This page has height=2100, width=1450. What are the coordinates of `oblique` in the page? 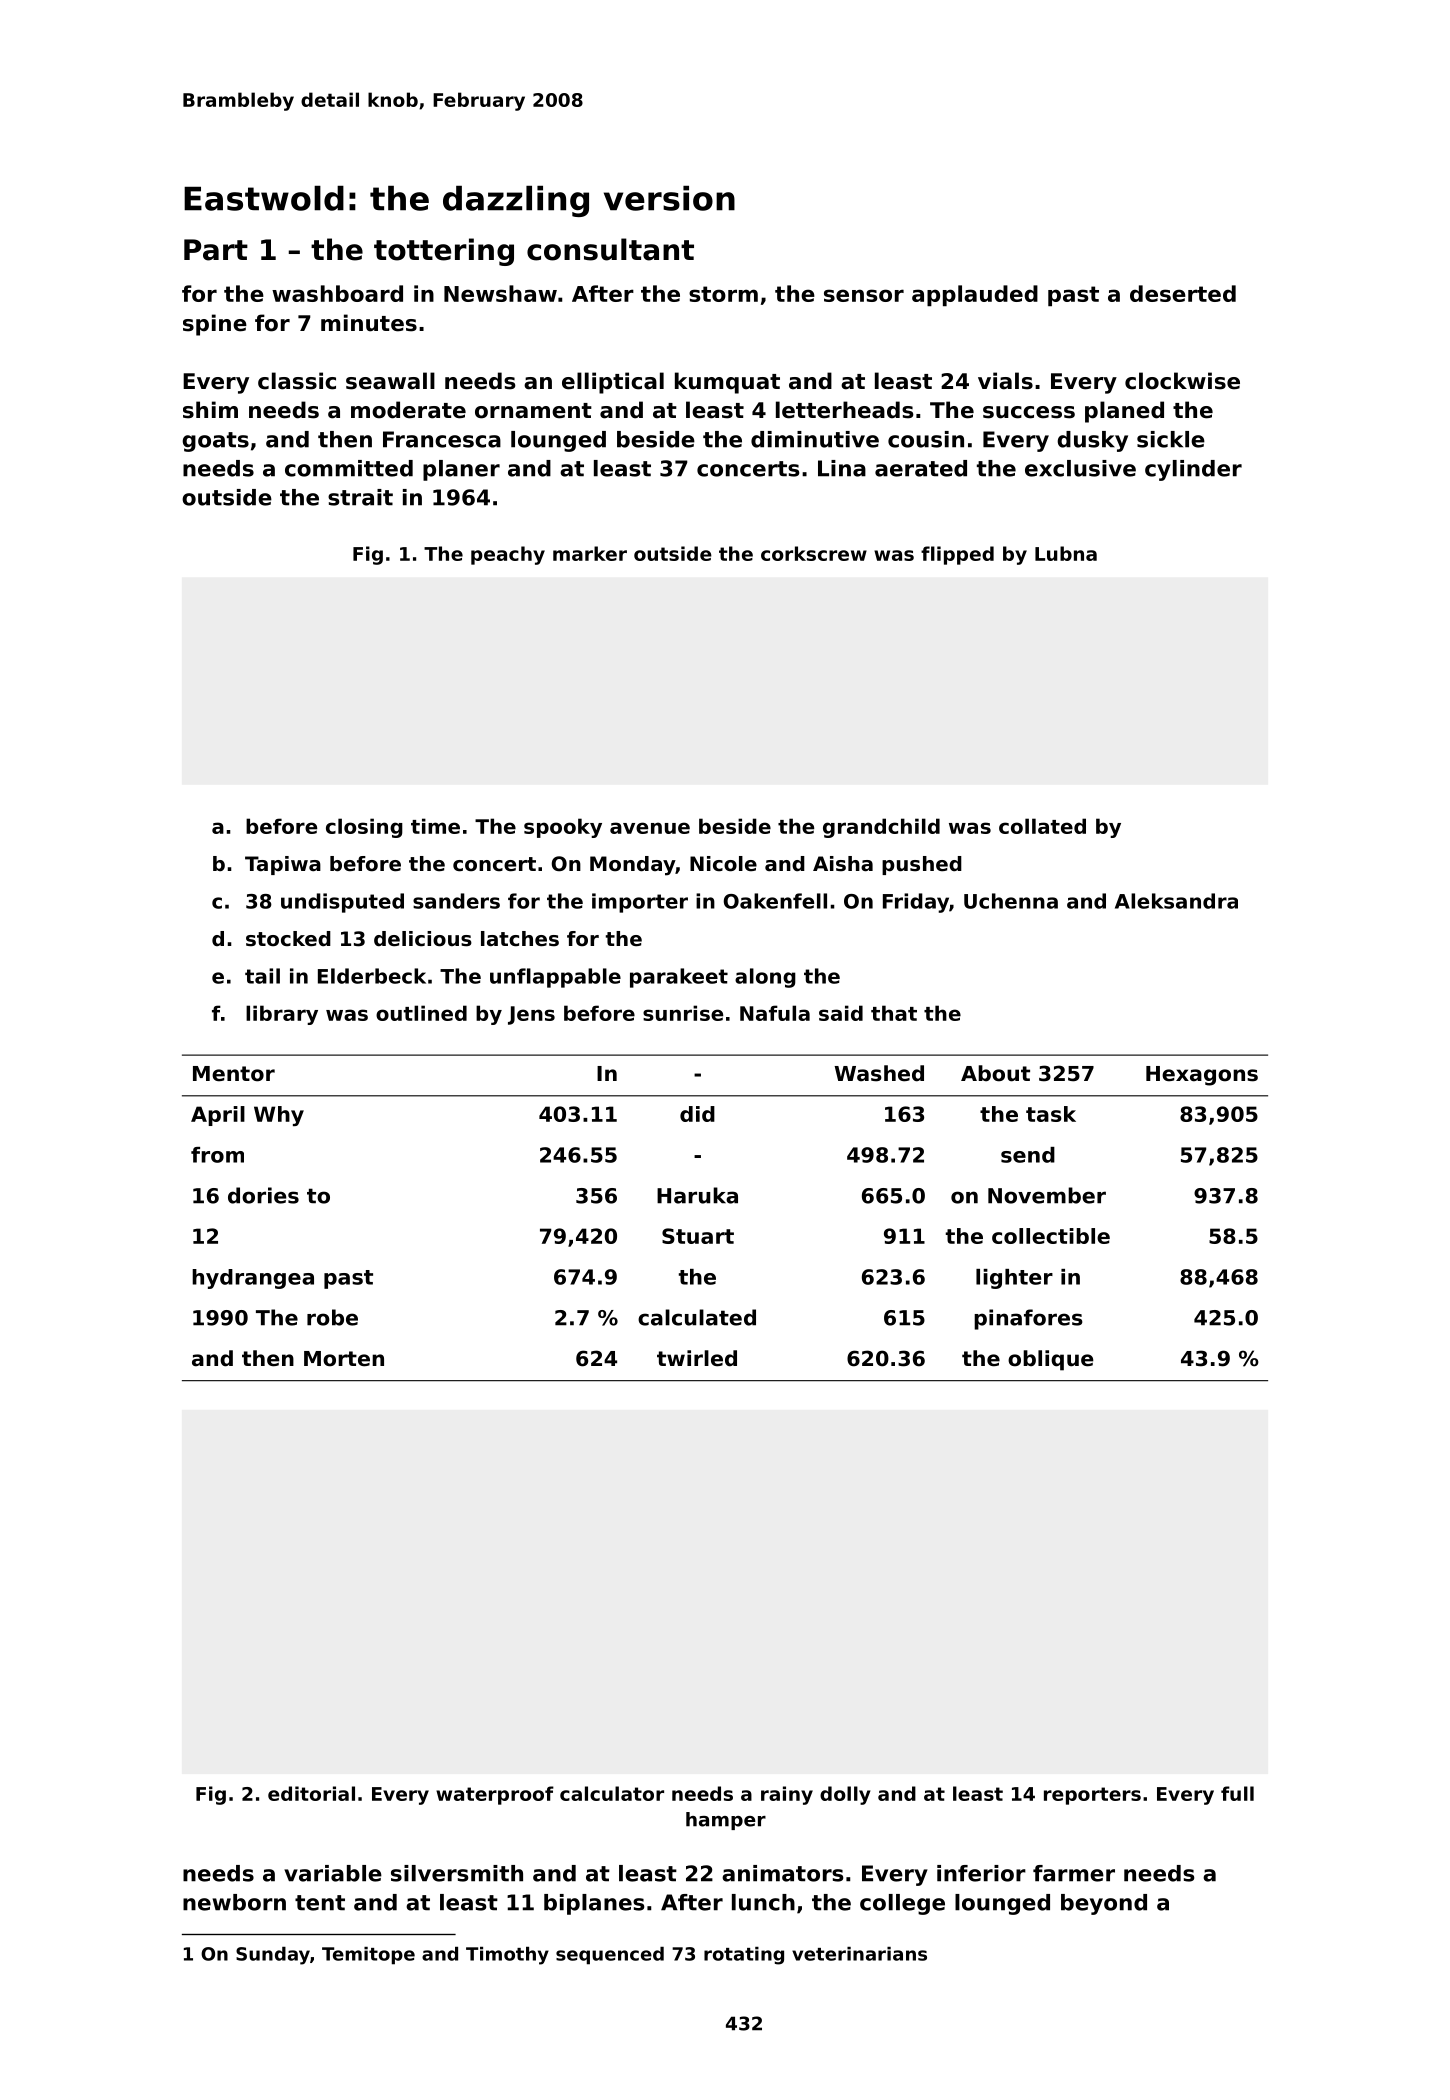 It's located at (1051, 1360).
